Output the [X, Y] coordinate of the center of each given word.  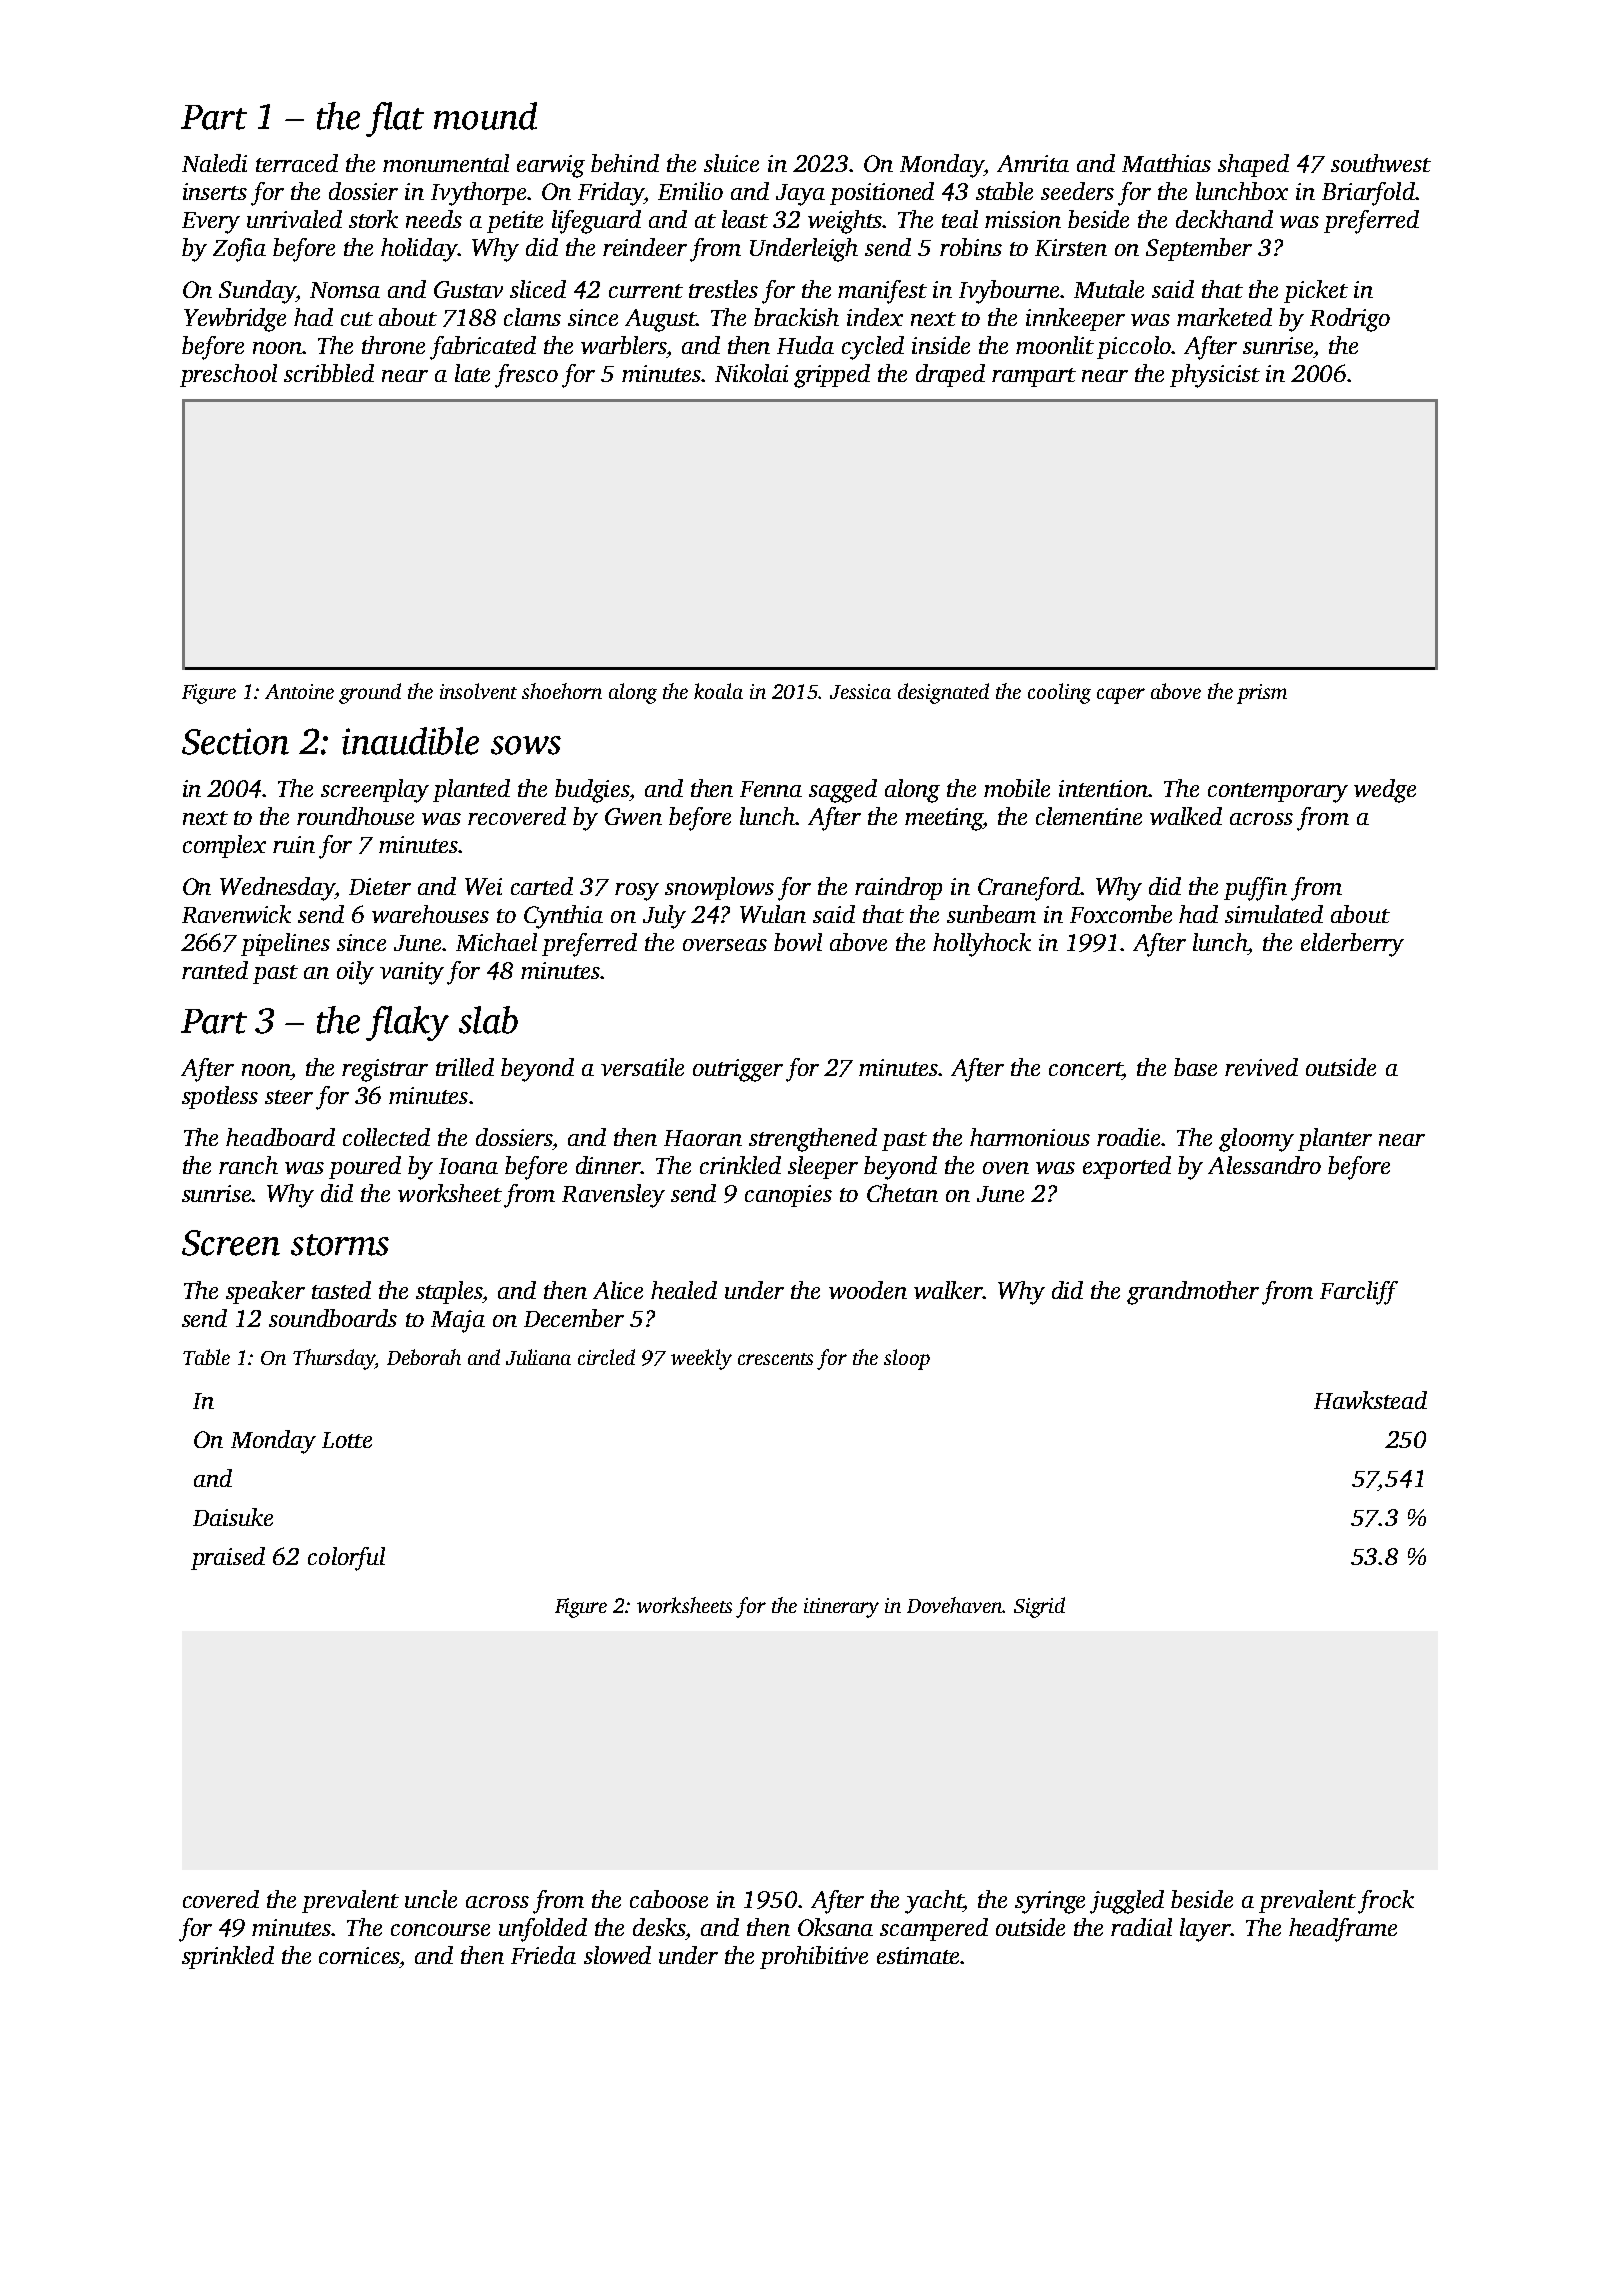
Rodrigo [1350, 320]
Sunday [257, 292]
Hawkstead [1370, 1400]
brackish [796, 317]
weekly [701, 1359]
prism [1262, 694]
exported [1127, 1167]
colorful [346, 1559]
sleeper [823, 1167]
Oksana [835, 1927]
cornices [359, 1955]
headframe [1343, 1930]
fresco [526, 376]
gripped [832, 376]
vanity [412, 973]
